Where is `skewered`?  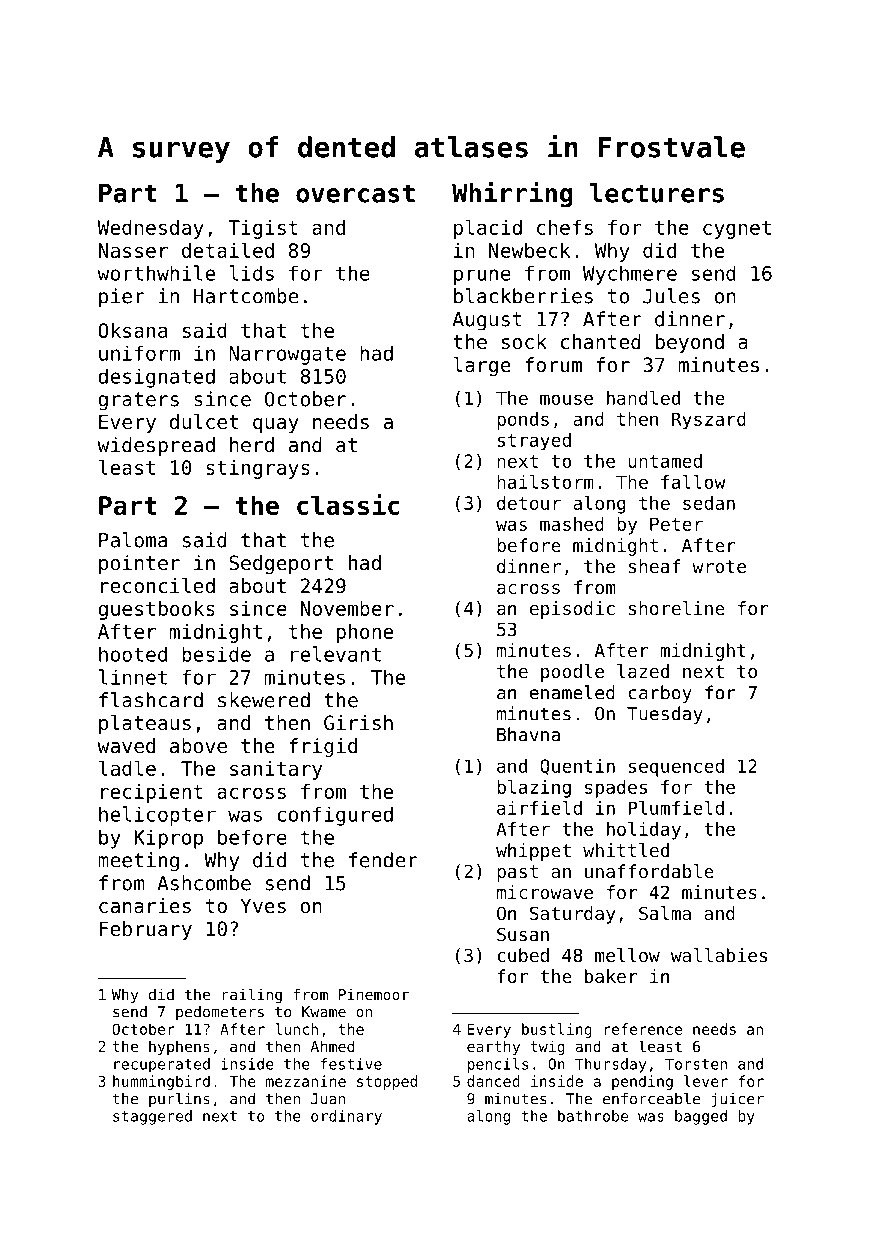 skewered is located at coordinates (264, 700).
